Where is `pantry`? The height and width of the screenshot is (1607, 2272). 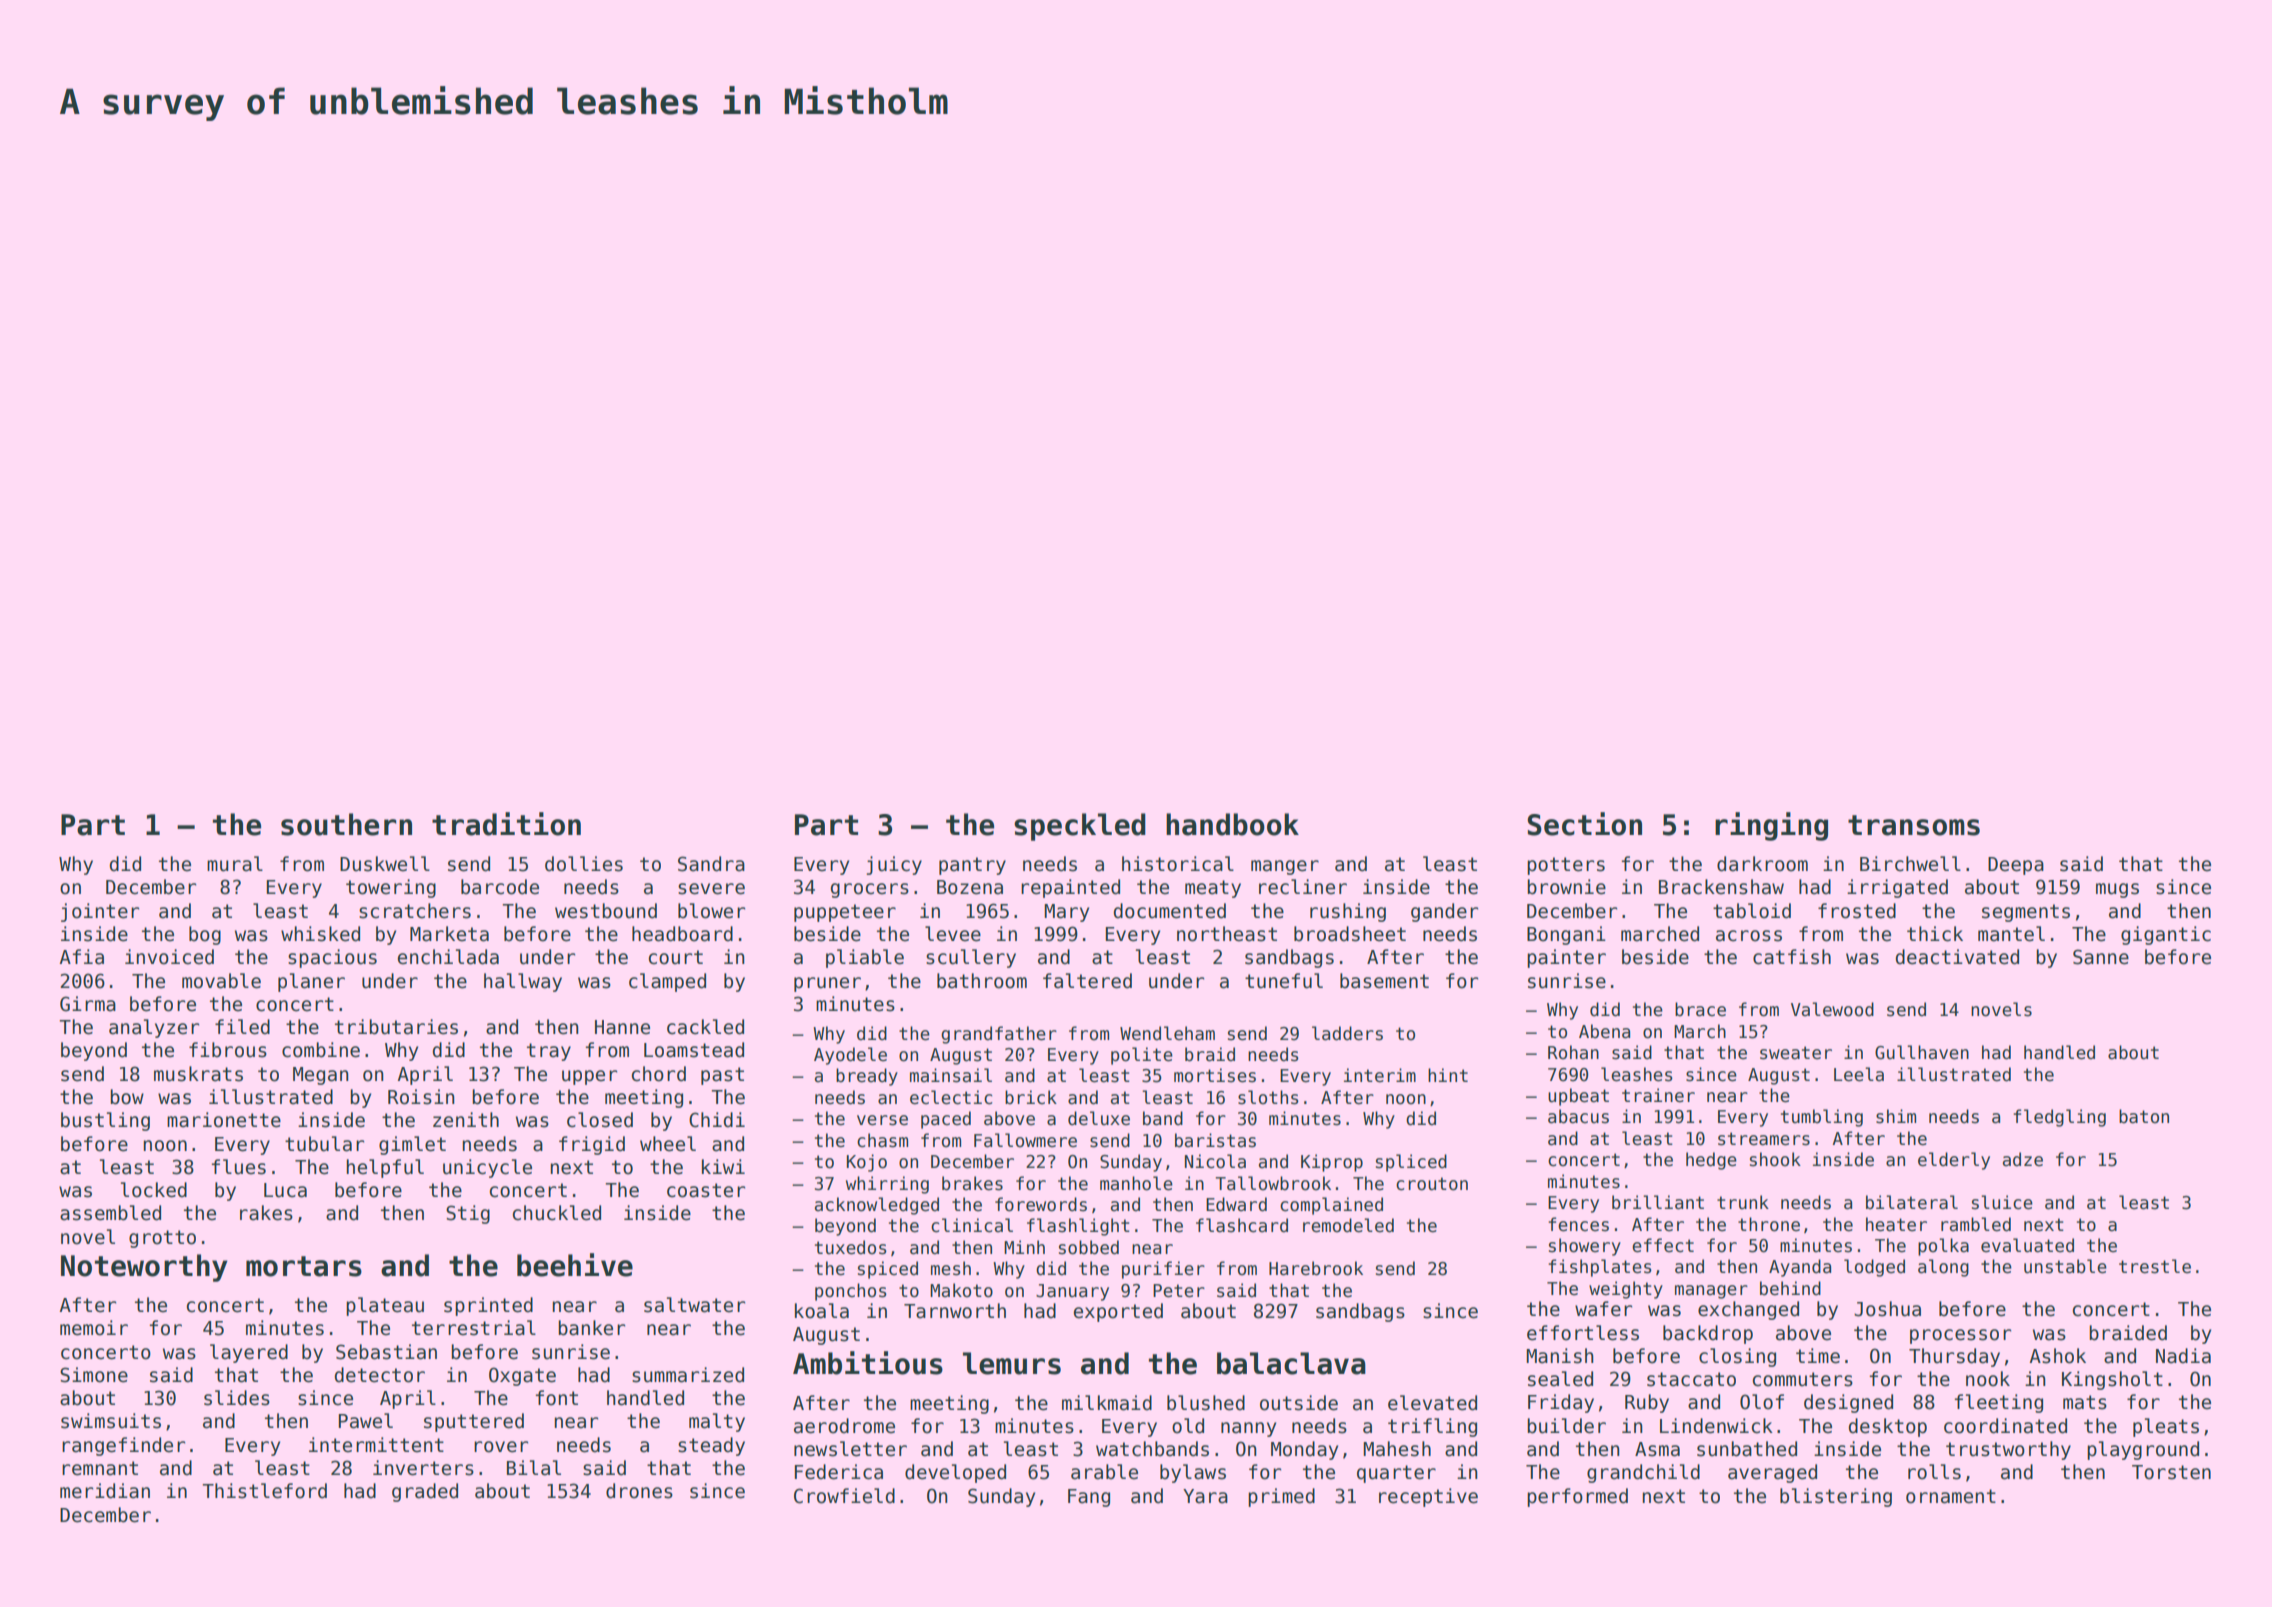
pantry is located at coordinates (972, 866).
